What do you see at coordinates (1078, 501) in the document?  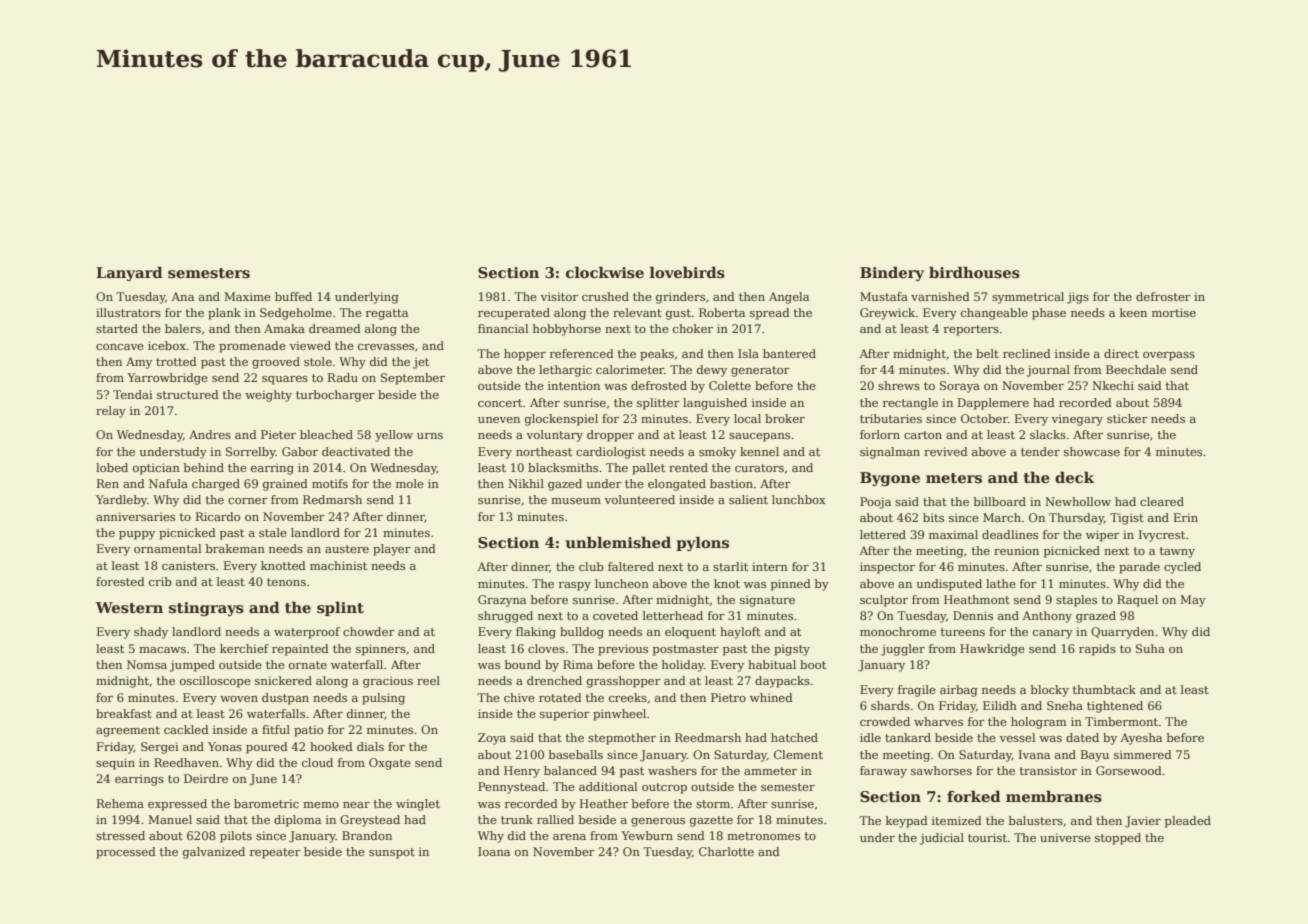 I see `Newhollow` at bounding box center [1078, 501].
